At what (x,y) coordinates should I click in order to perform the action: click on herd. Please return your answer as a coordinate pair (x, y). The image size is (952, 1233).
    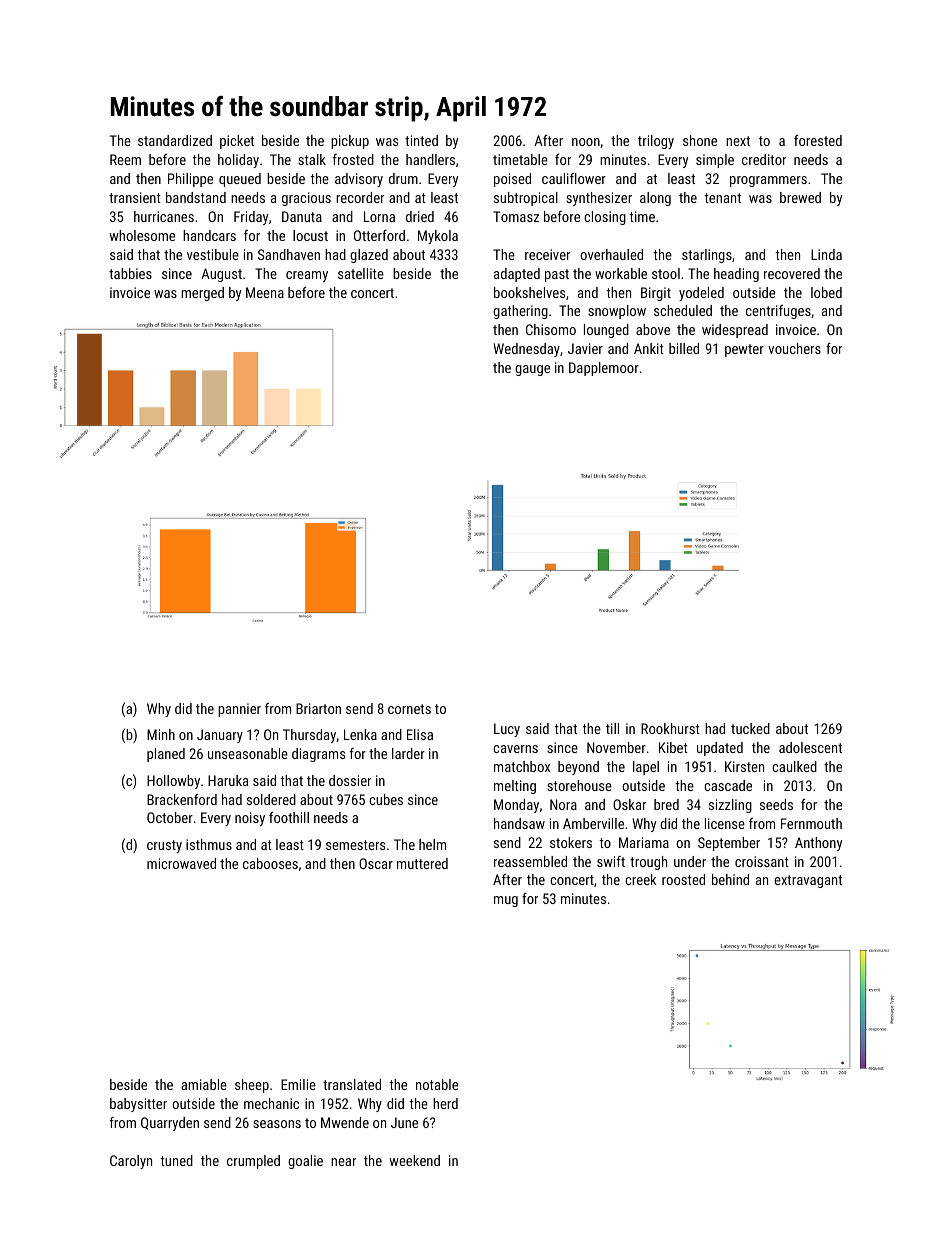
    Looking at the image, I should click on (445, 1103).
